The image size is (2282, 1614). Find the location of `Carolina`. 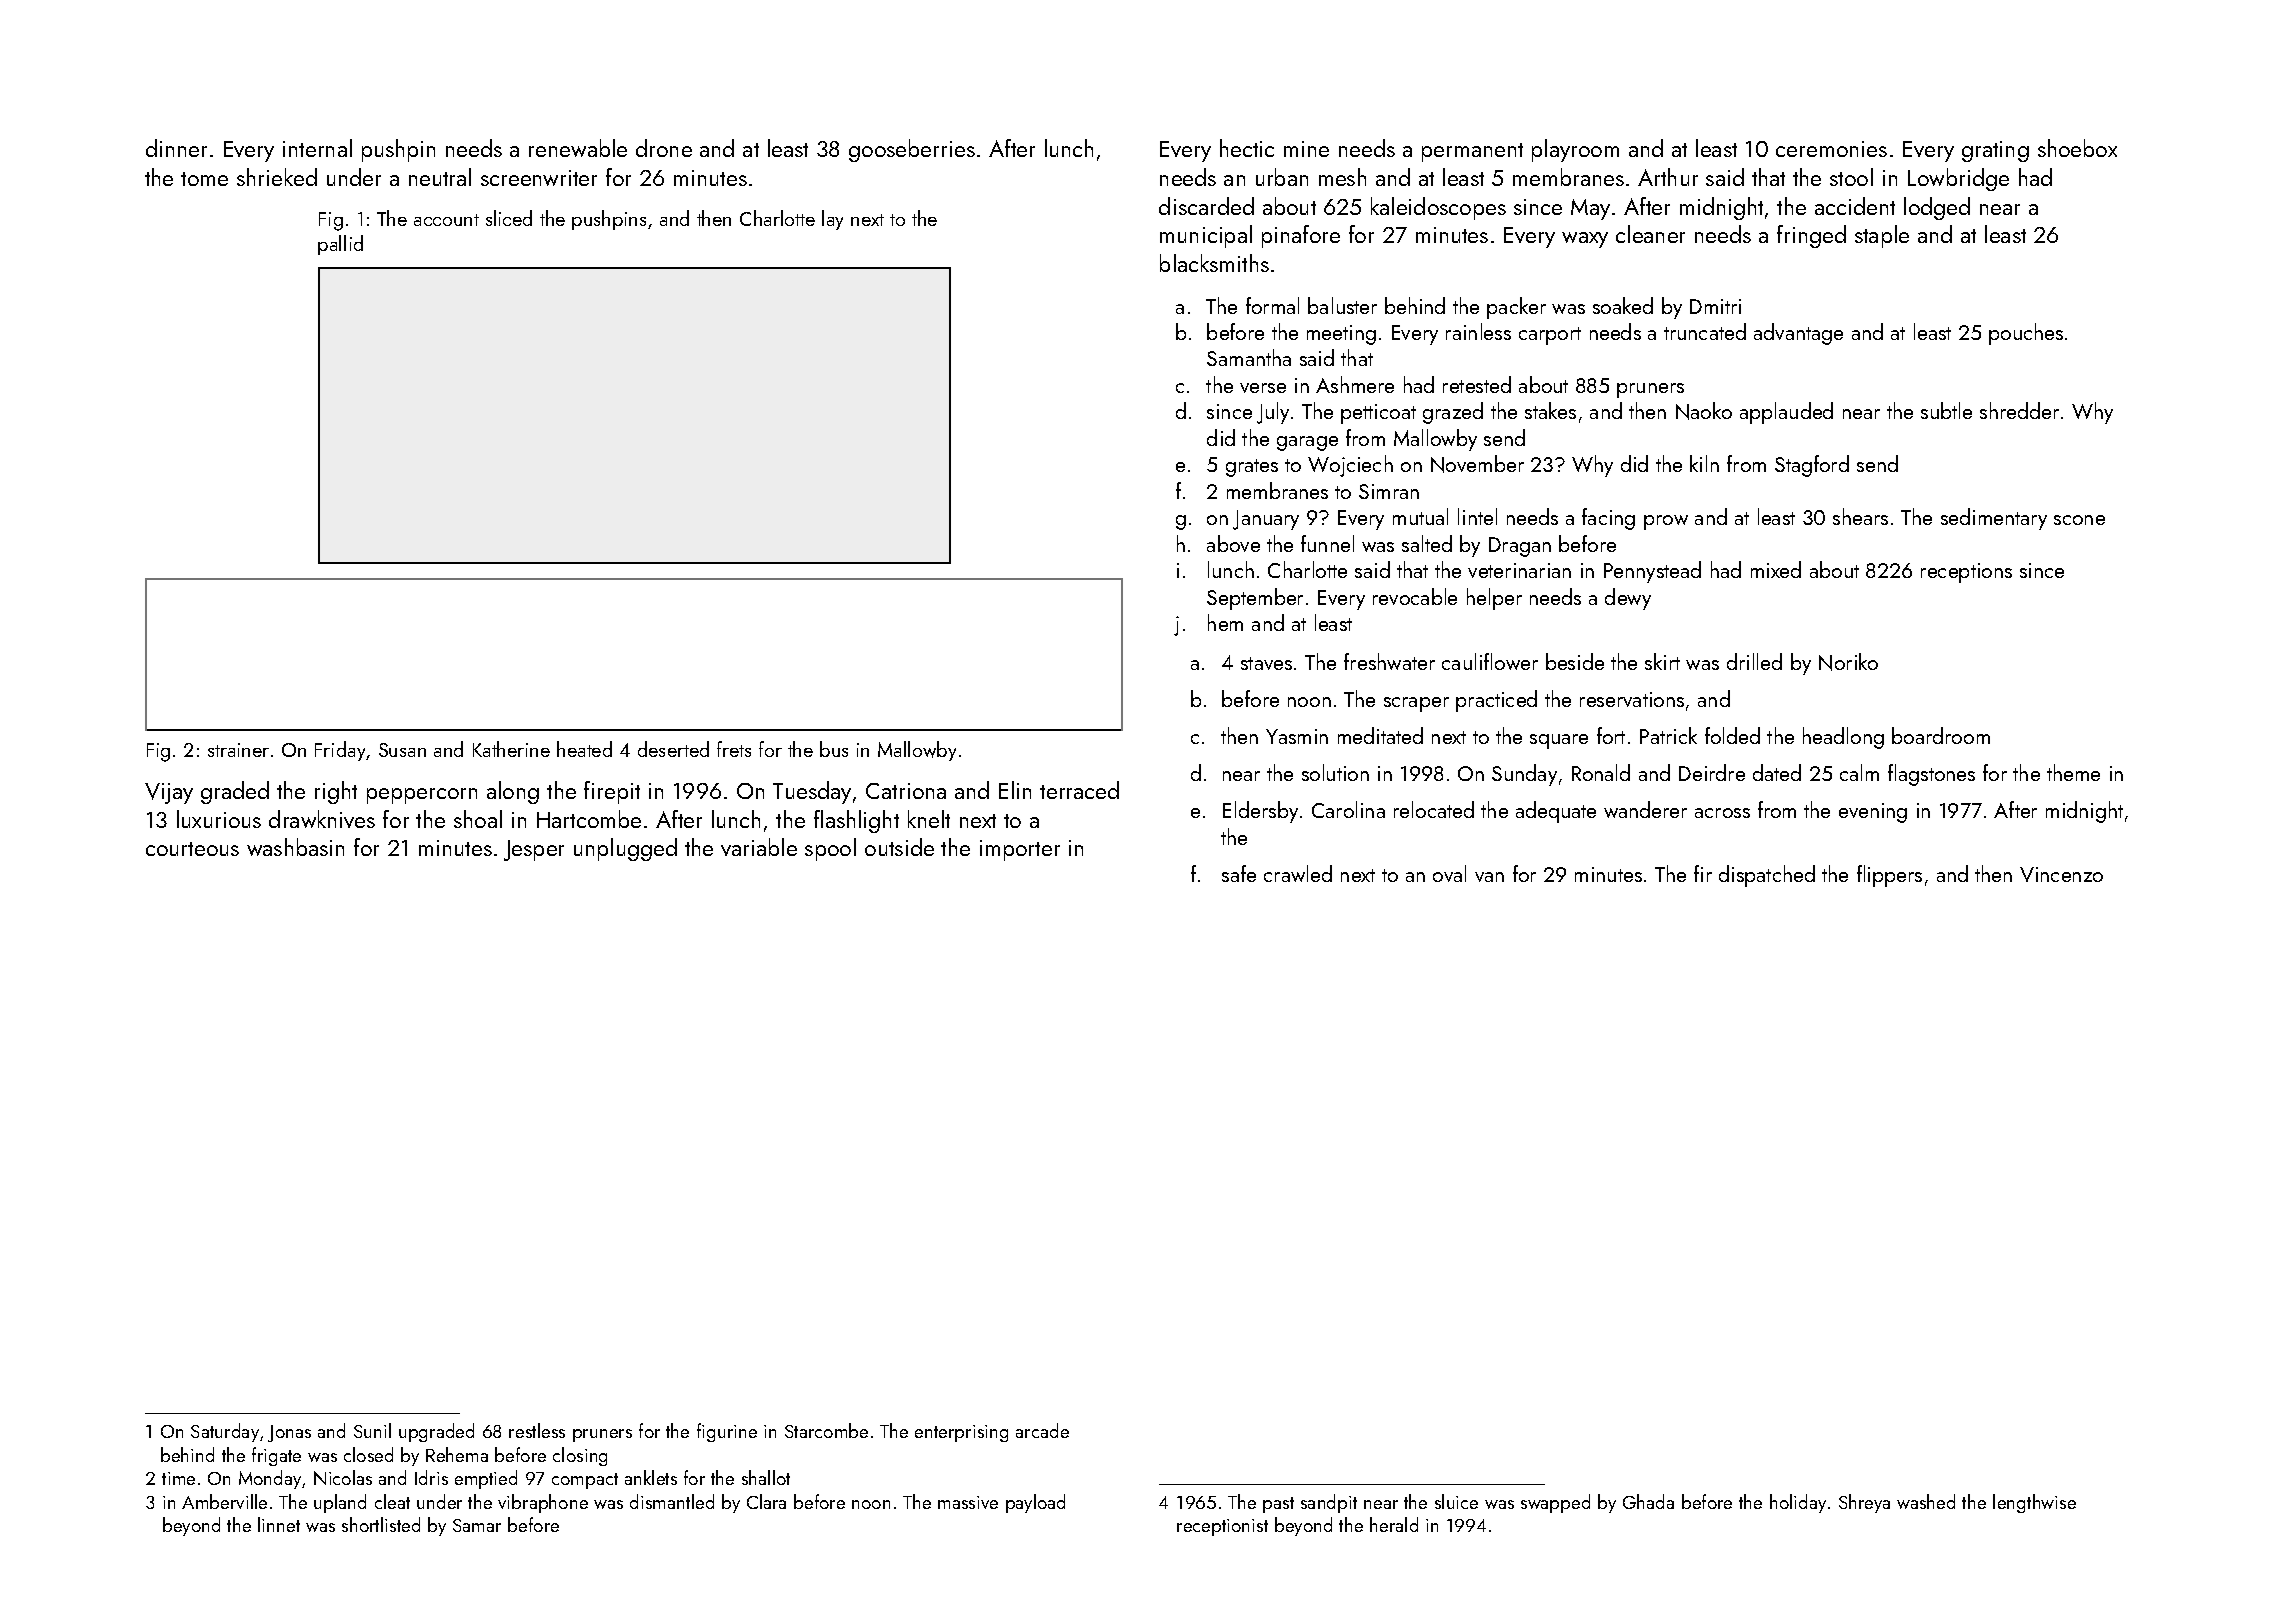

Carolina is located at coordinates (1348, 809).
